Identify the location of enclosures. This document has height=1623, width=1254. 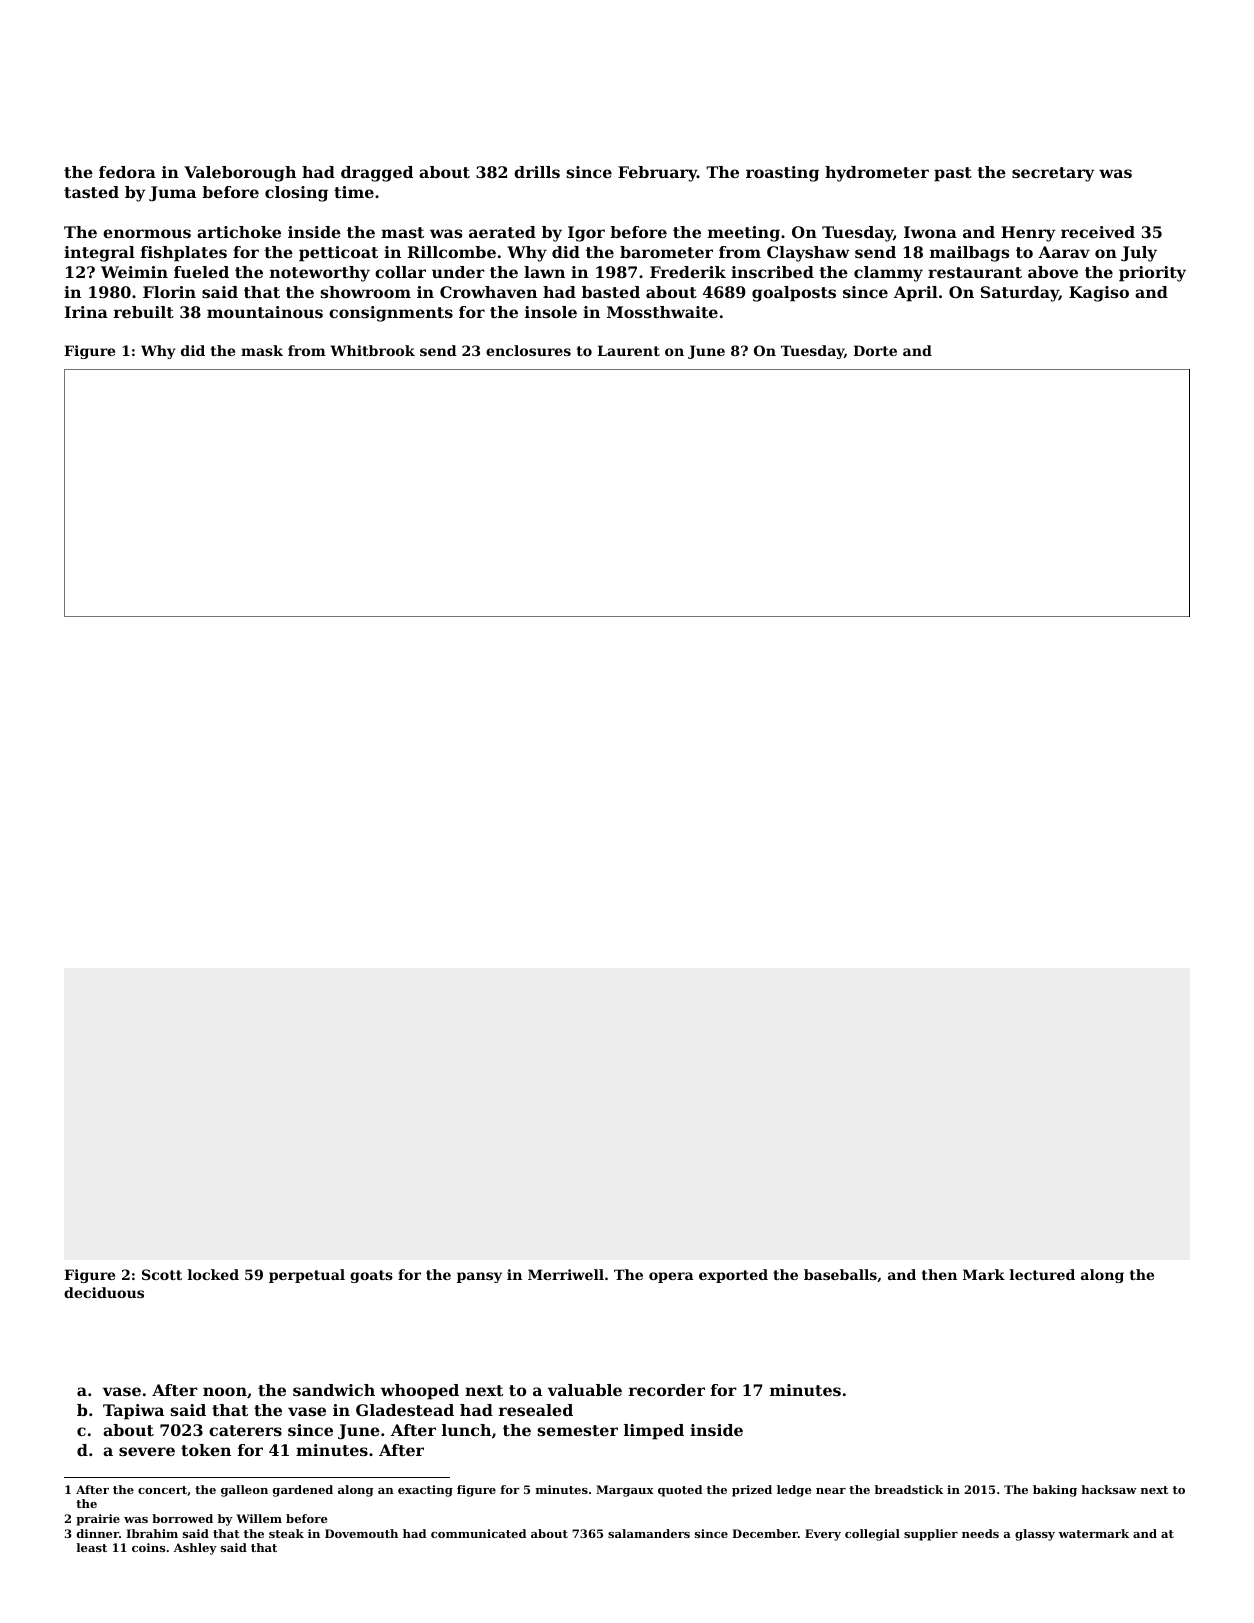
(528, 350).
